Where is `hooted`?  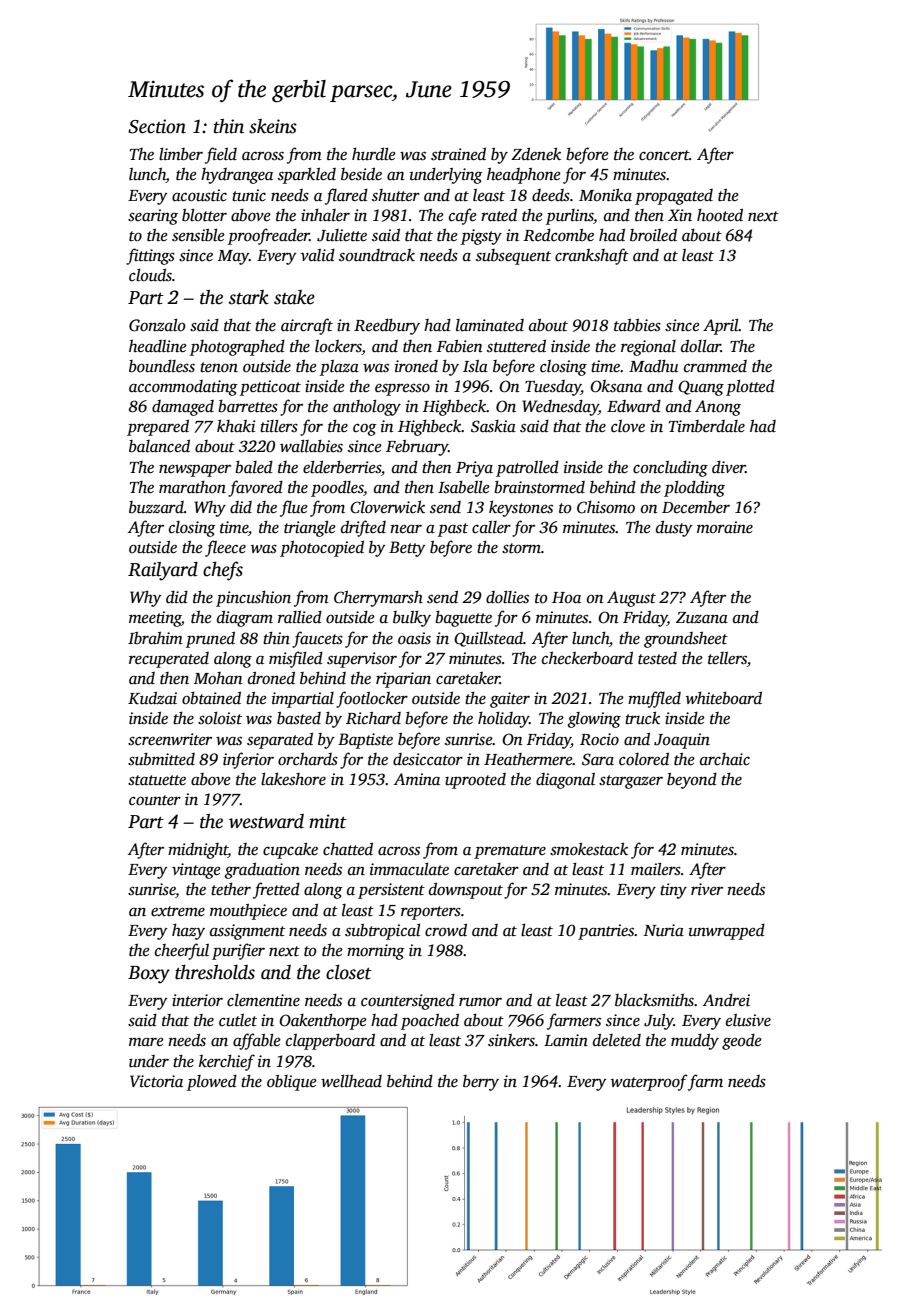 hooted is located at coordinates (720, 215).
